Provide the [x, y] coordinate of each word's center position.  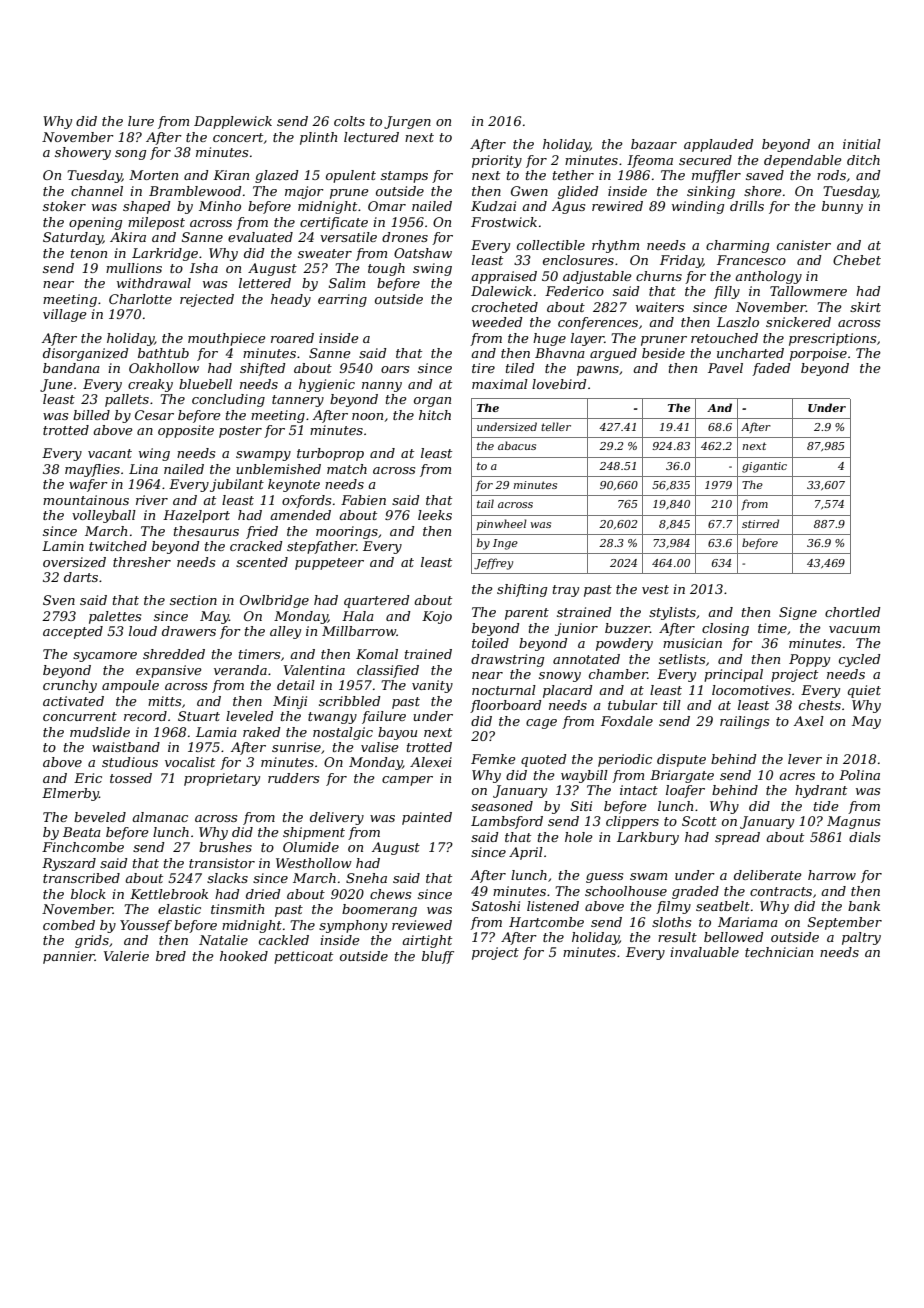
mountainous [86, 500]
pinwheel [502, 524]
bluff [438, 957]
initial [862, 144]
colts [349, 121]
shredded [174, 654]
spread [737, 838]
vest [655, 589]
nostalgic [343, 733]
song [130, 155]
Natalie [223, 940]
